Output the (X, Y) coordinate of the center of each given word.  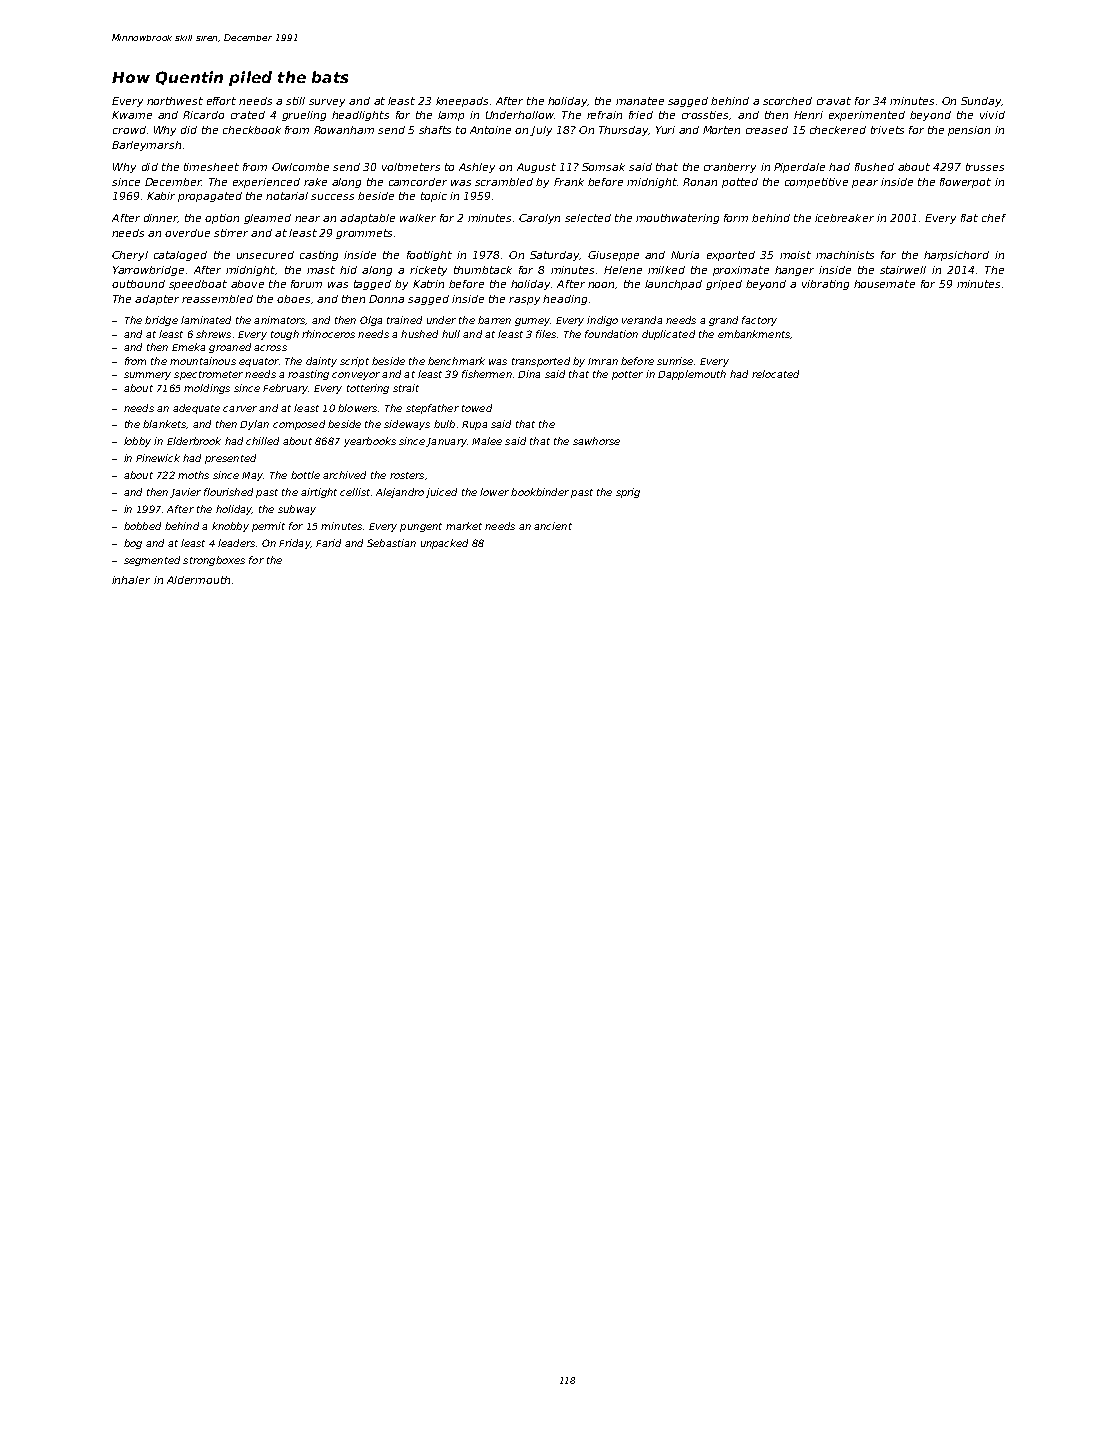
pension (969, 131)
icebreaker (844, 218)
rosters (407, 475)
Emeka (188, 347)
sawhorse (596, 441)
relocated (775, 374)
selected (588, 218)
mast (321, 270)
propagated (210, 197)
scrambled (504, 182)
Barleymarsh (146, 146)
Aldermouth (198, 580)
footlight (429, 256)
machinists (845, 255)
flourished (228, 492)
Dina (529, 374)
